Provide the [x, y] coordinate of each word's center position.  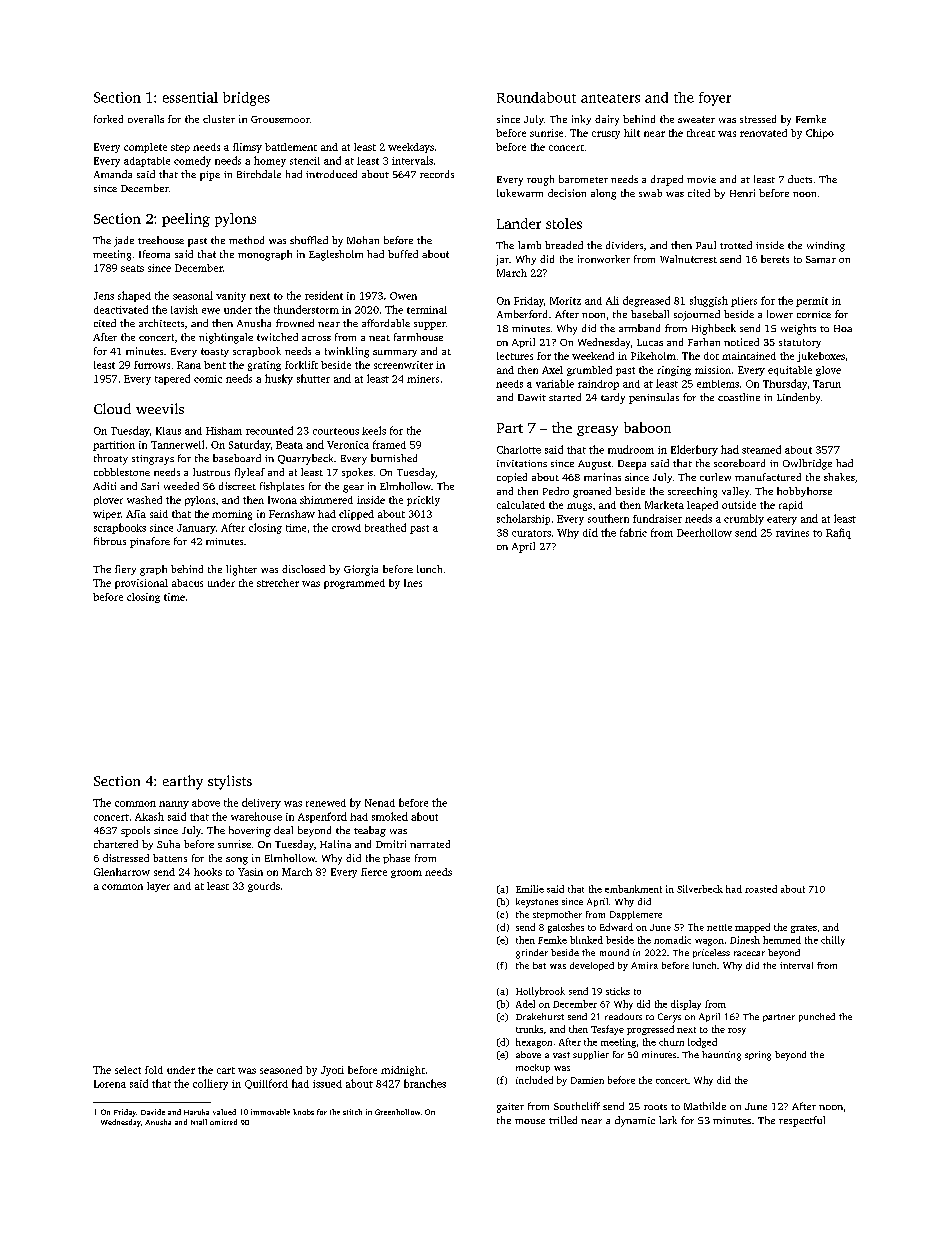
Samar [821, 259]
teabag [370, 831]
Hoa [843, 328]
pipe [210, 176]
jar [502, 260]
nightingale [226, 338]
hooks [208, 872]
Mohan [363, 240]
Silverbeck [700, 889]
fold [154, 1070]
